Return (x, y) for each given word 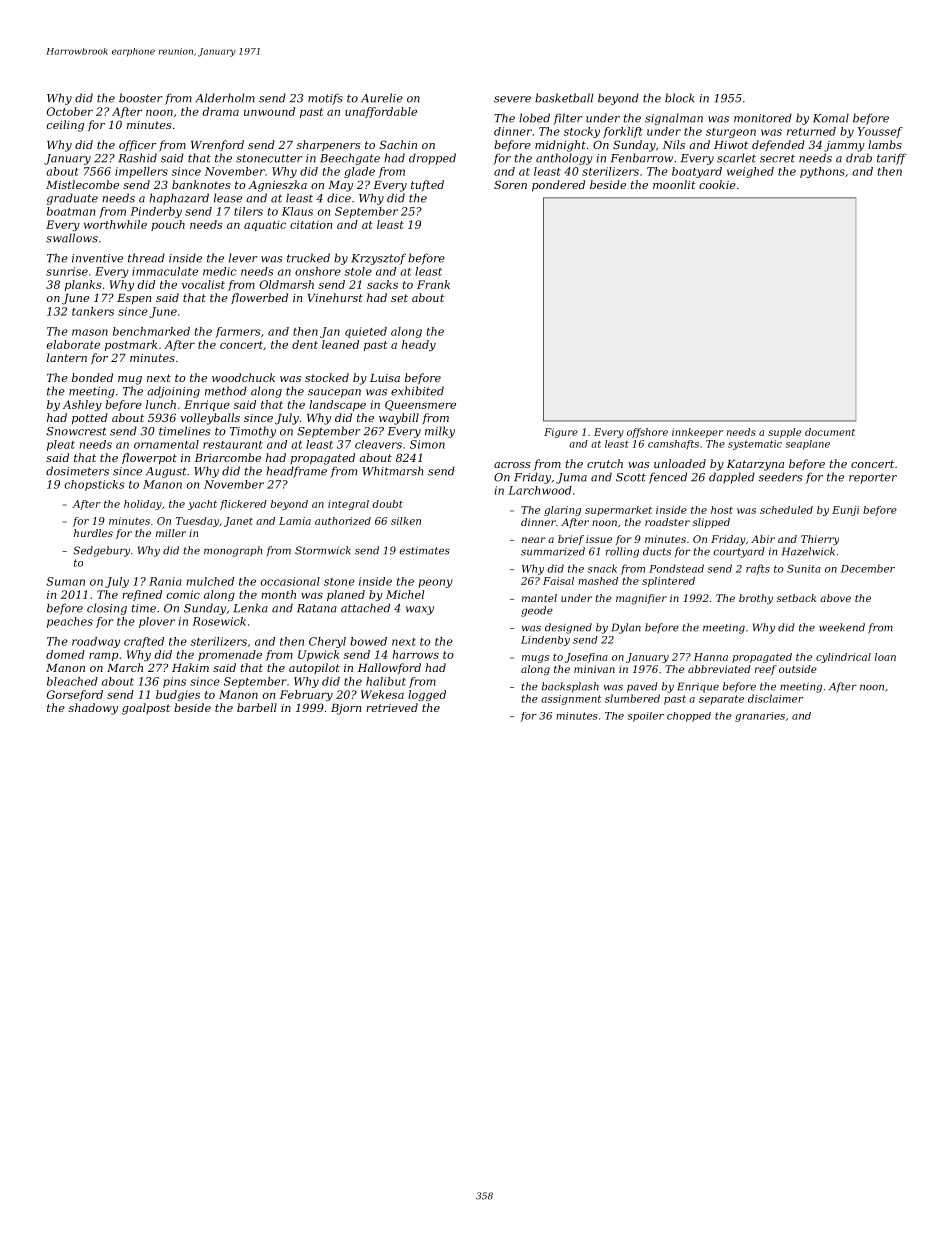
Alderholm (225, 98)
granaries (760, 717)
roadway (96, 642)
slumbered (632, 698)
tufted (427, 185)
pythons (822, 172)
